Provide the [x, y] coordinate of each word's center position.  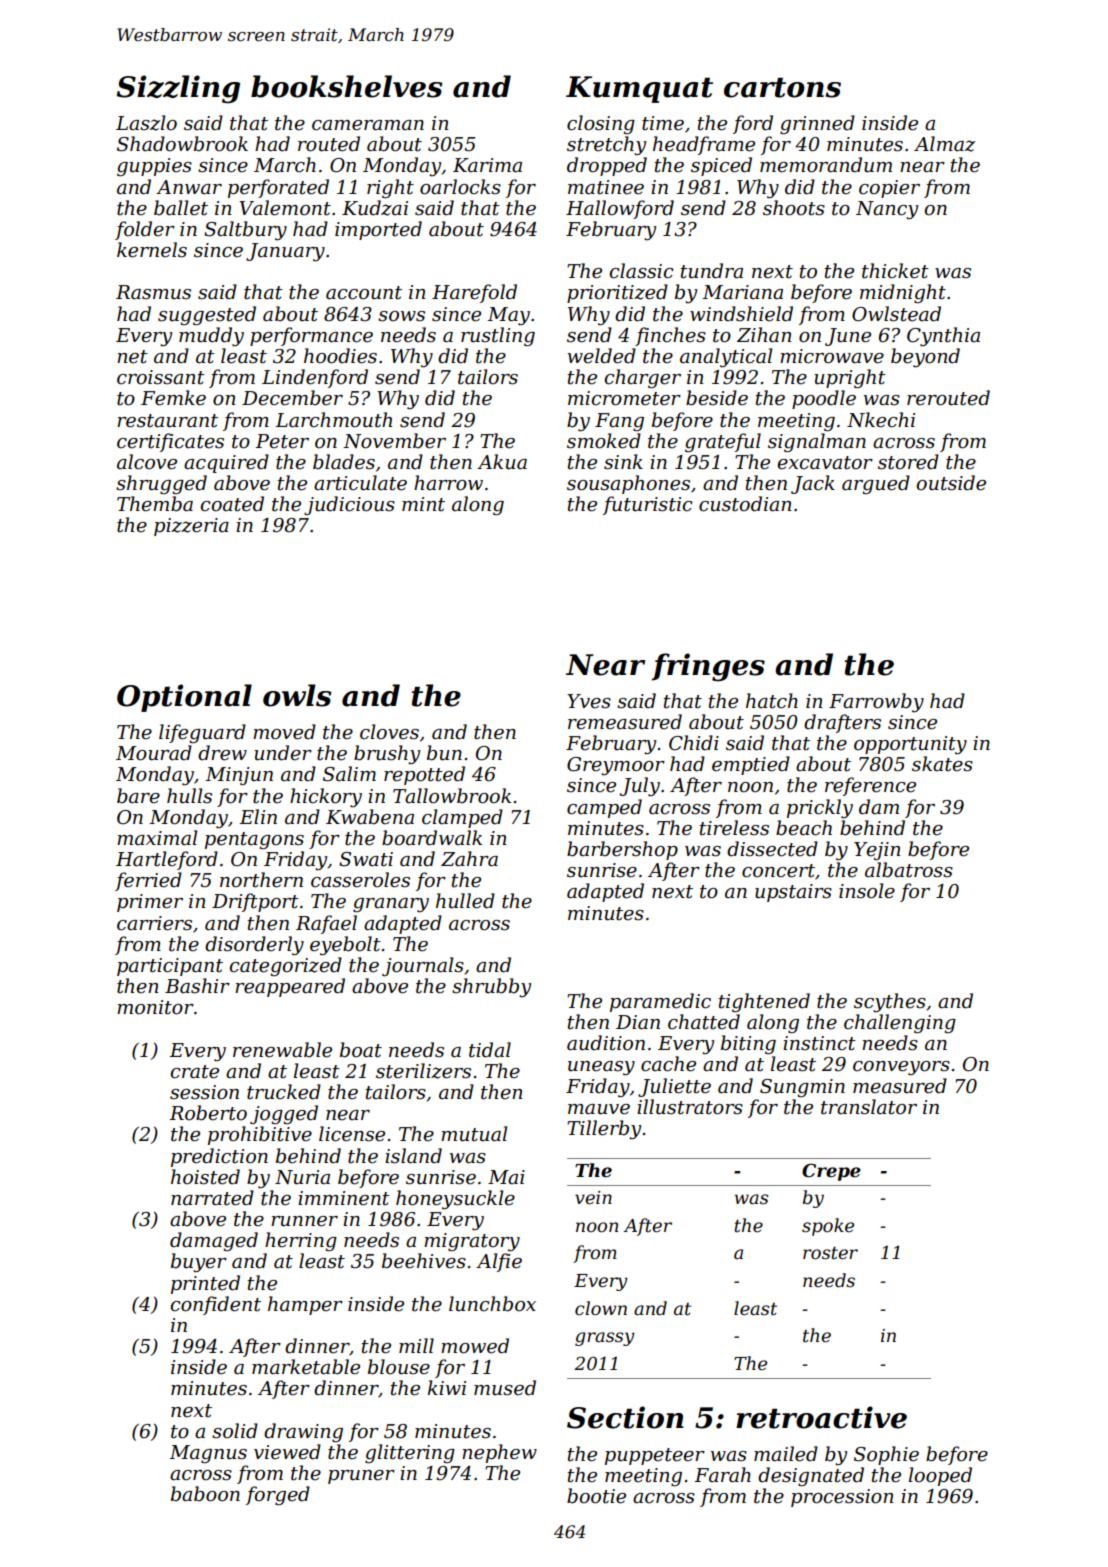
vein [593, 1198]
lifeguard [202, 733]
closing [601, 124]
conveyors [901, 1068]
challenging [900, 1023]
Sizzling [178, 89]
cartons [782, 88]
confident [215, 1305]
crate [194, 1072]
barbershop [622, 850]
